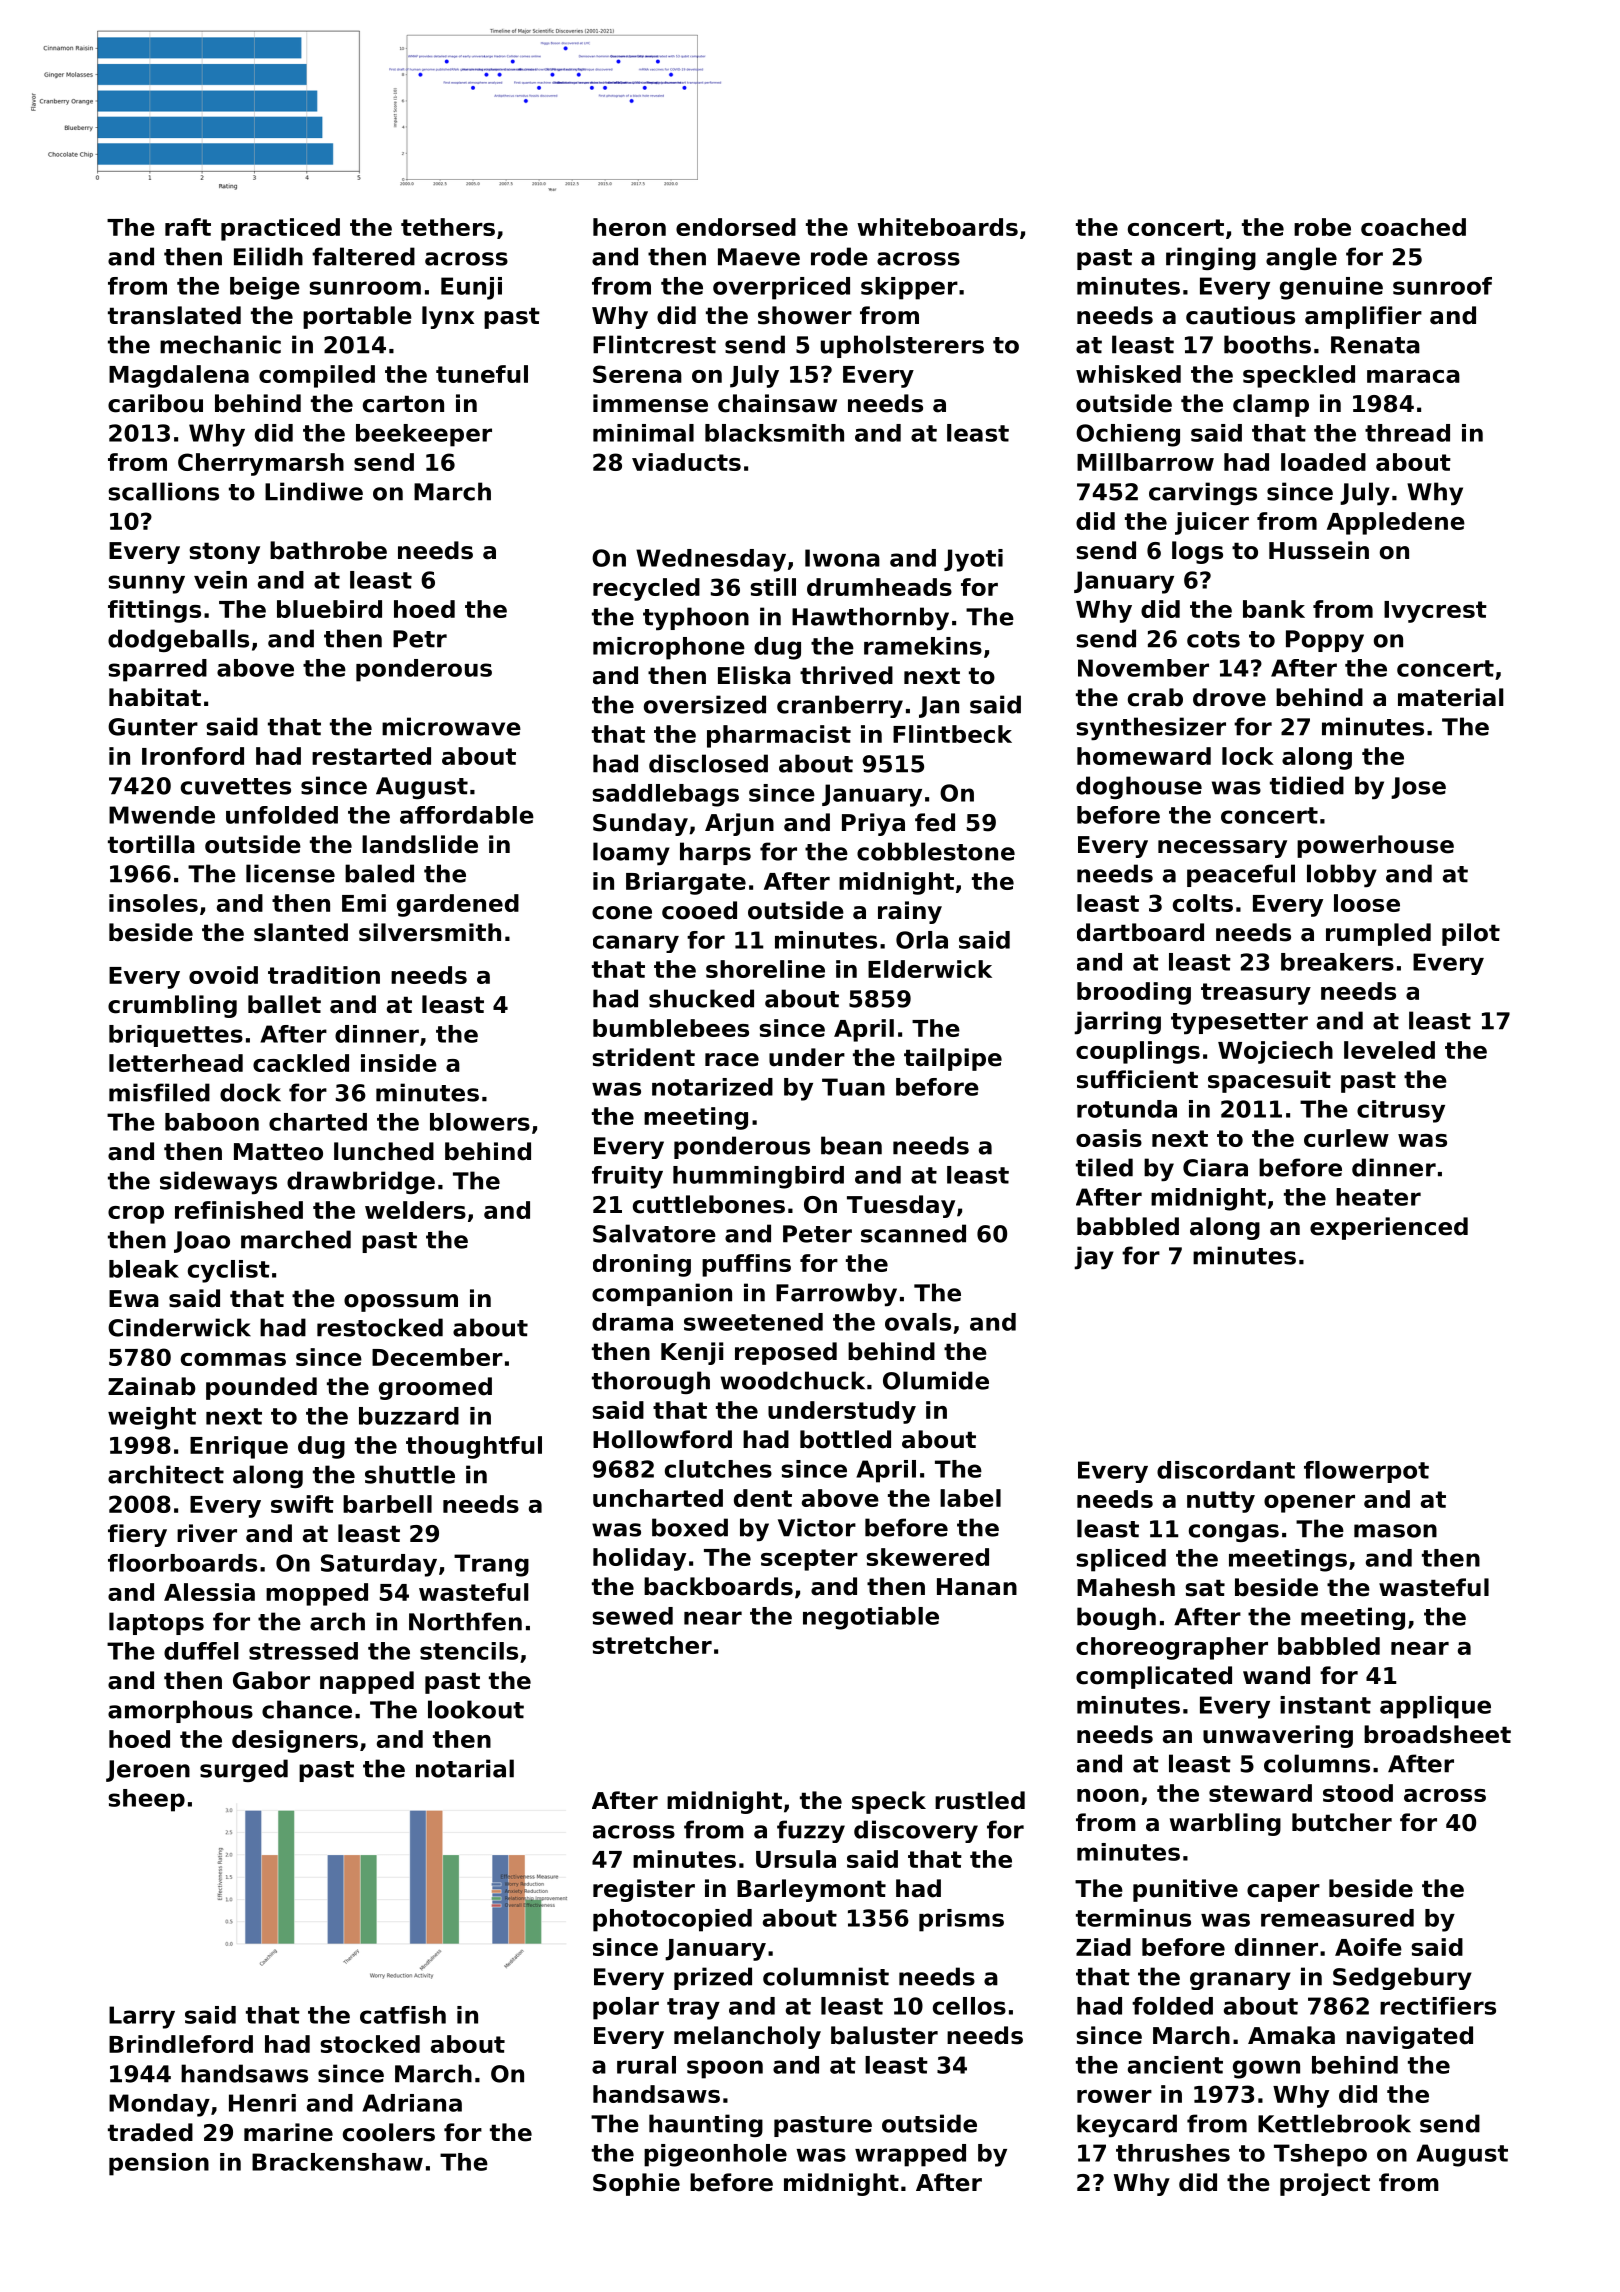 The image size is (1620, 2292). I want to click on immense, so click(650, 403).
